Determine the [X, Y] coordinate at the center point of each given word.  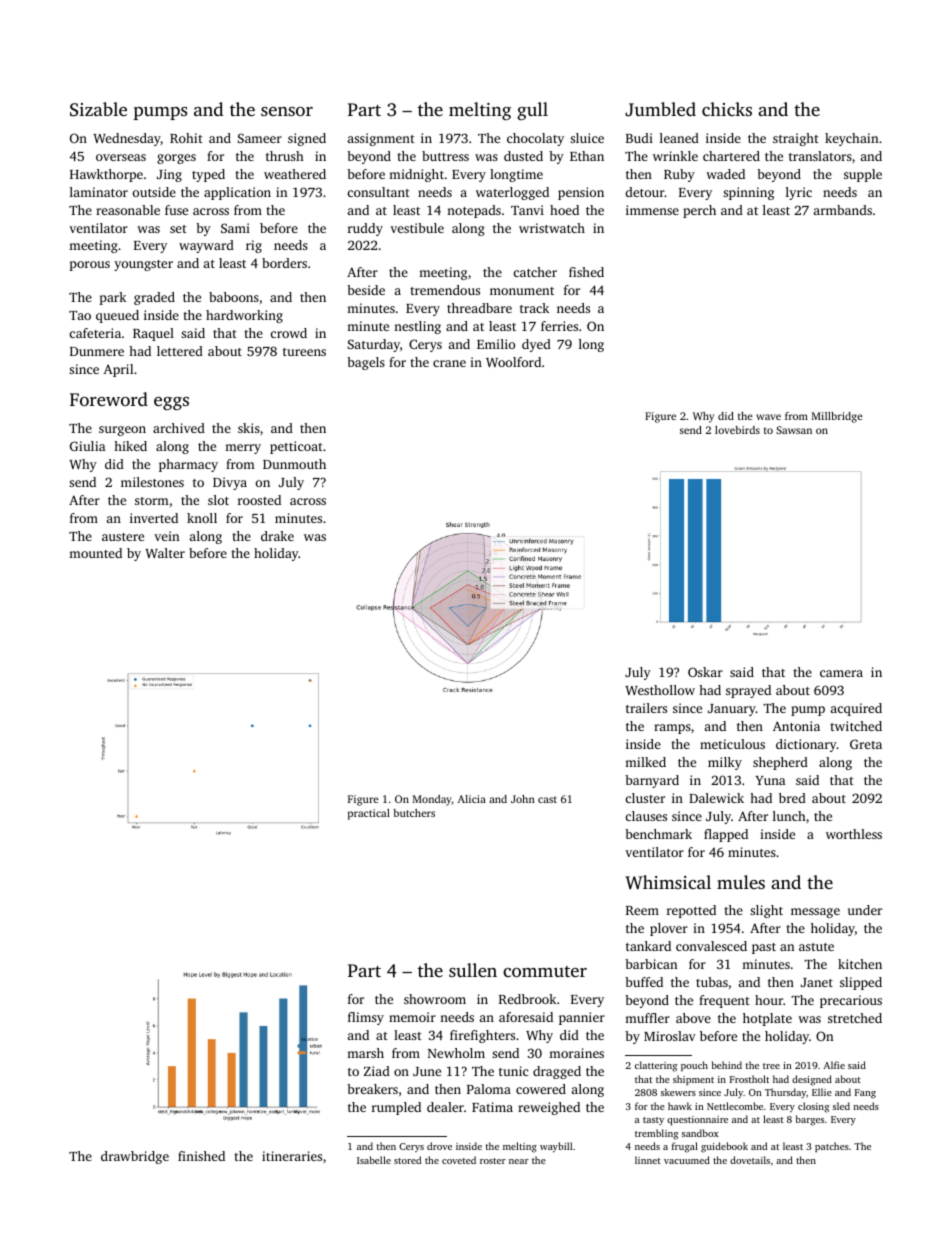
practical [369, 814]
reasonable [128, 210]
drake [277, 536]
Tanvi [527, 210]
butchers [414, 813]
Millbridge [837, 417]
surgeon [122, 431]
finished [201, 1156]
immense [652, 210]
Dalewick [716, 798]
